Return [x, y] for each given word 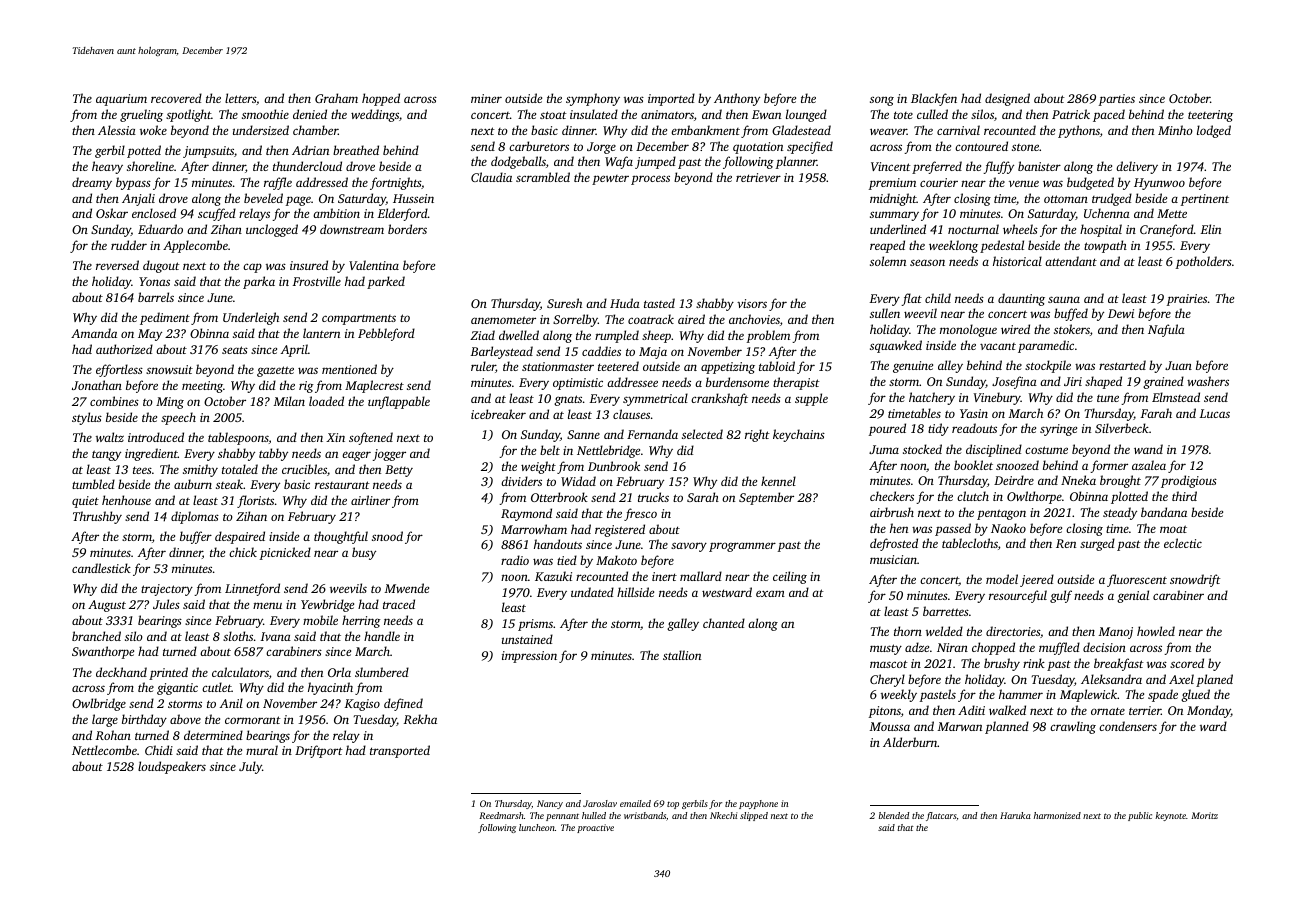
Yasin [974, 413]
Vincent [891, 166]
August [107, 606]
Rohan [113, 735]
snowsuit [169, 369]
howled [1156, 631]
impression [529, 657]
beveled [263, 198]
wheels [1020, 229]
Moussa [890, 726]
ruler [483, 367]
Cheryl [887, 680]
